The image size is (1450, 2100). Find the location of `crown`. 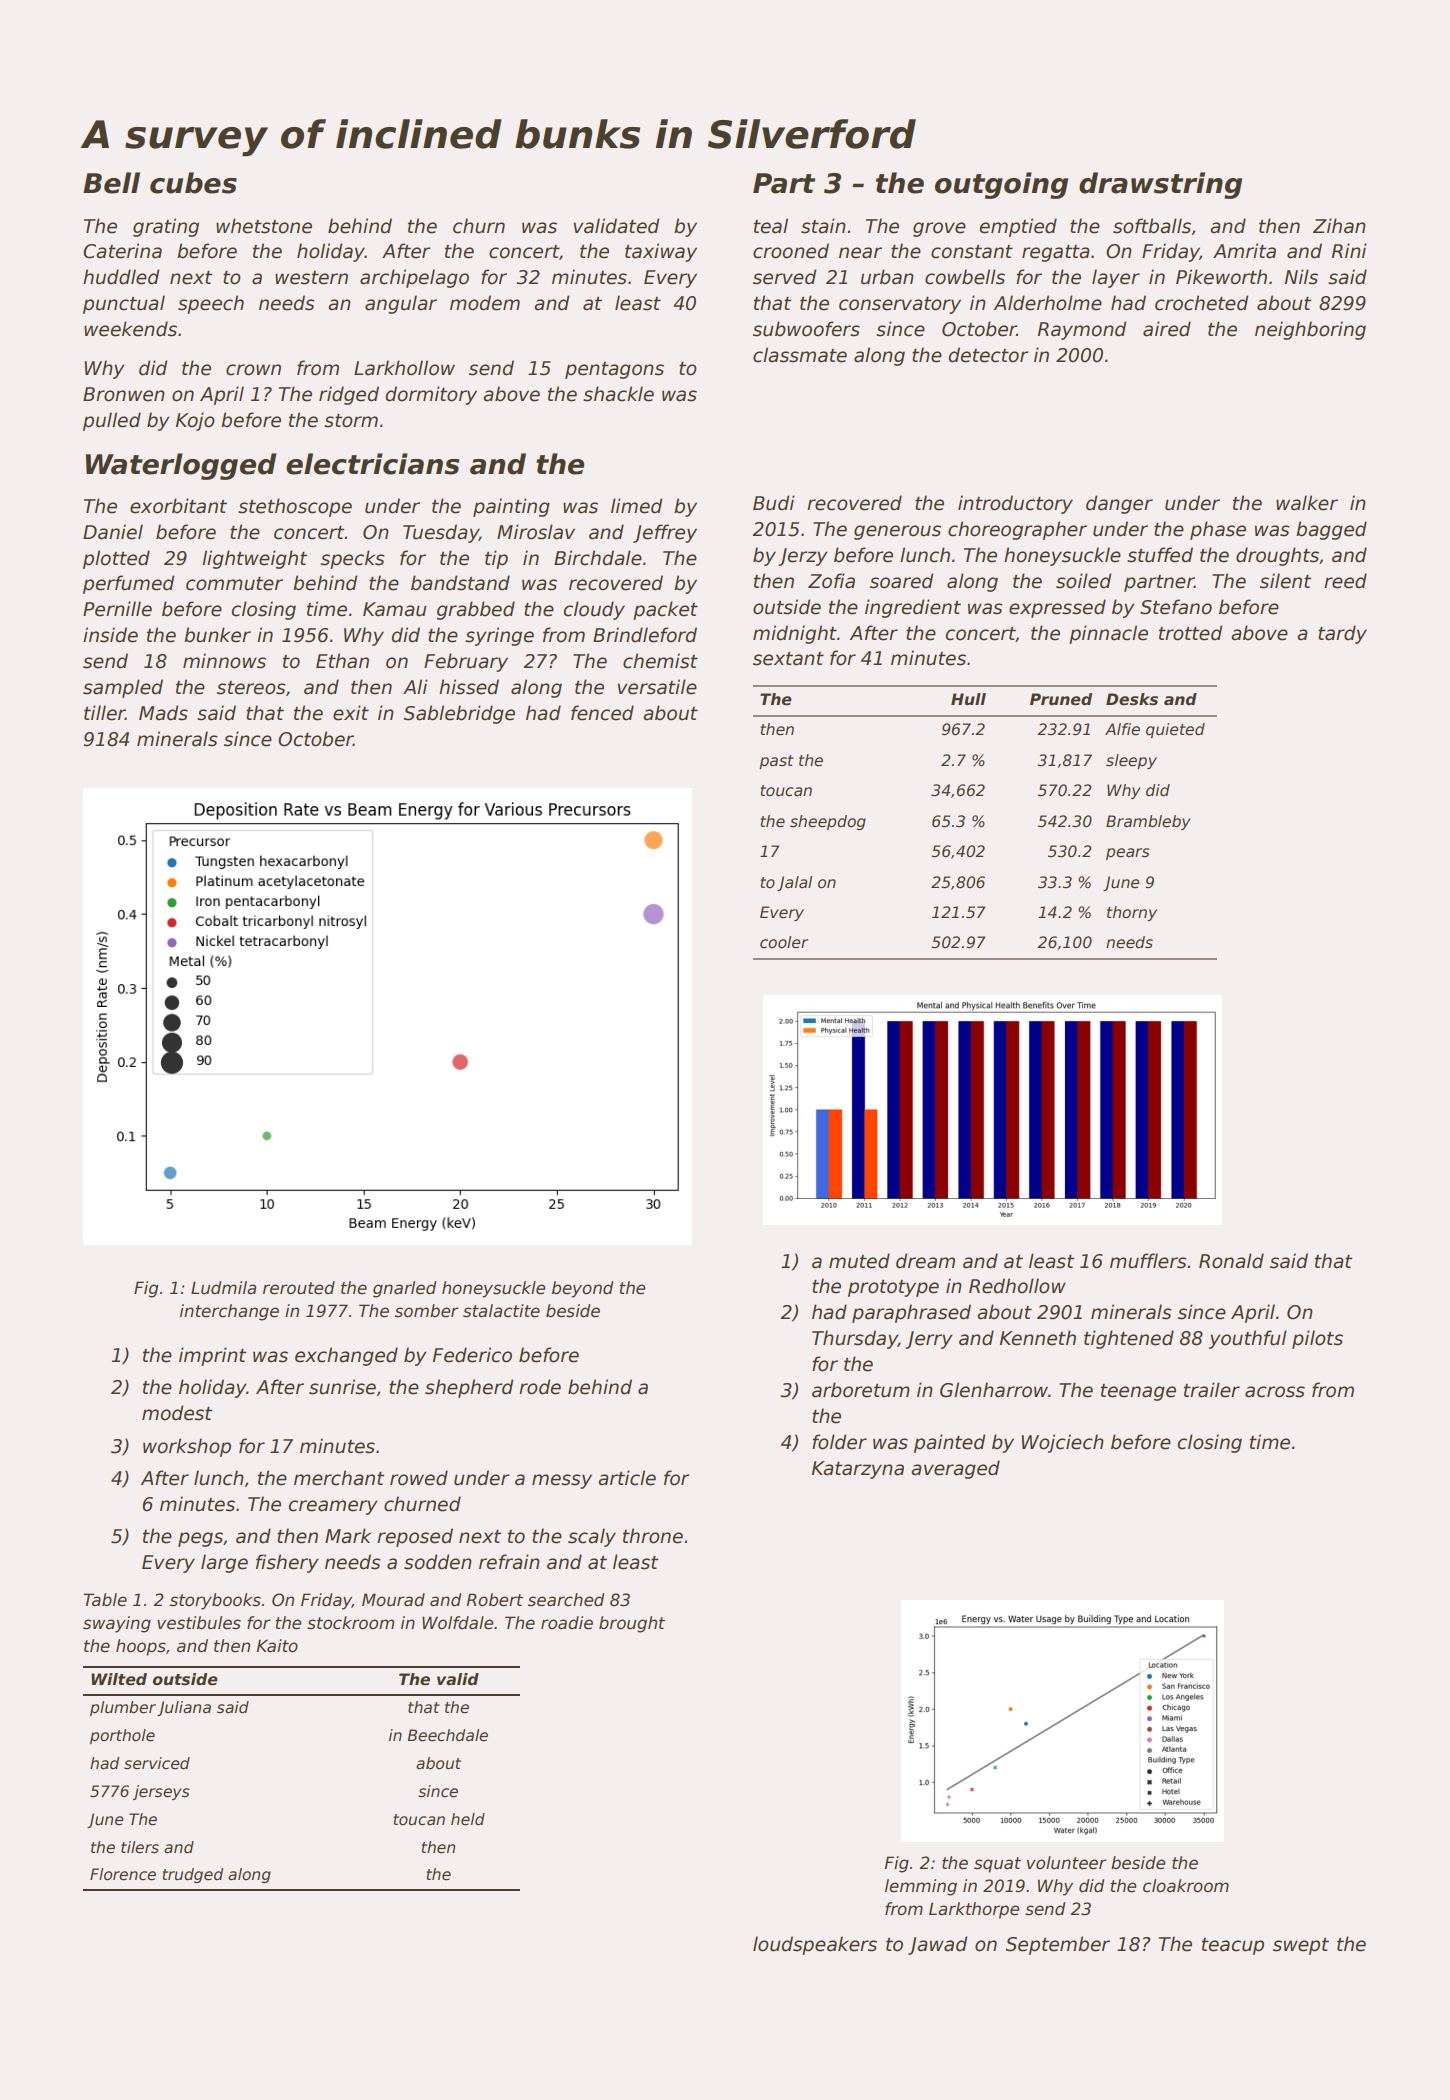

crown is located at coordinates (253, 370).
